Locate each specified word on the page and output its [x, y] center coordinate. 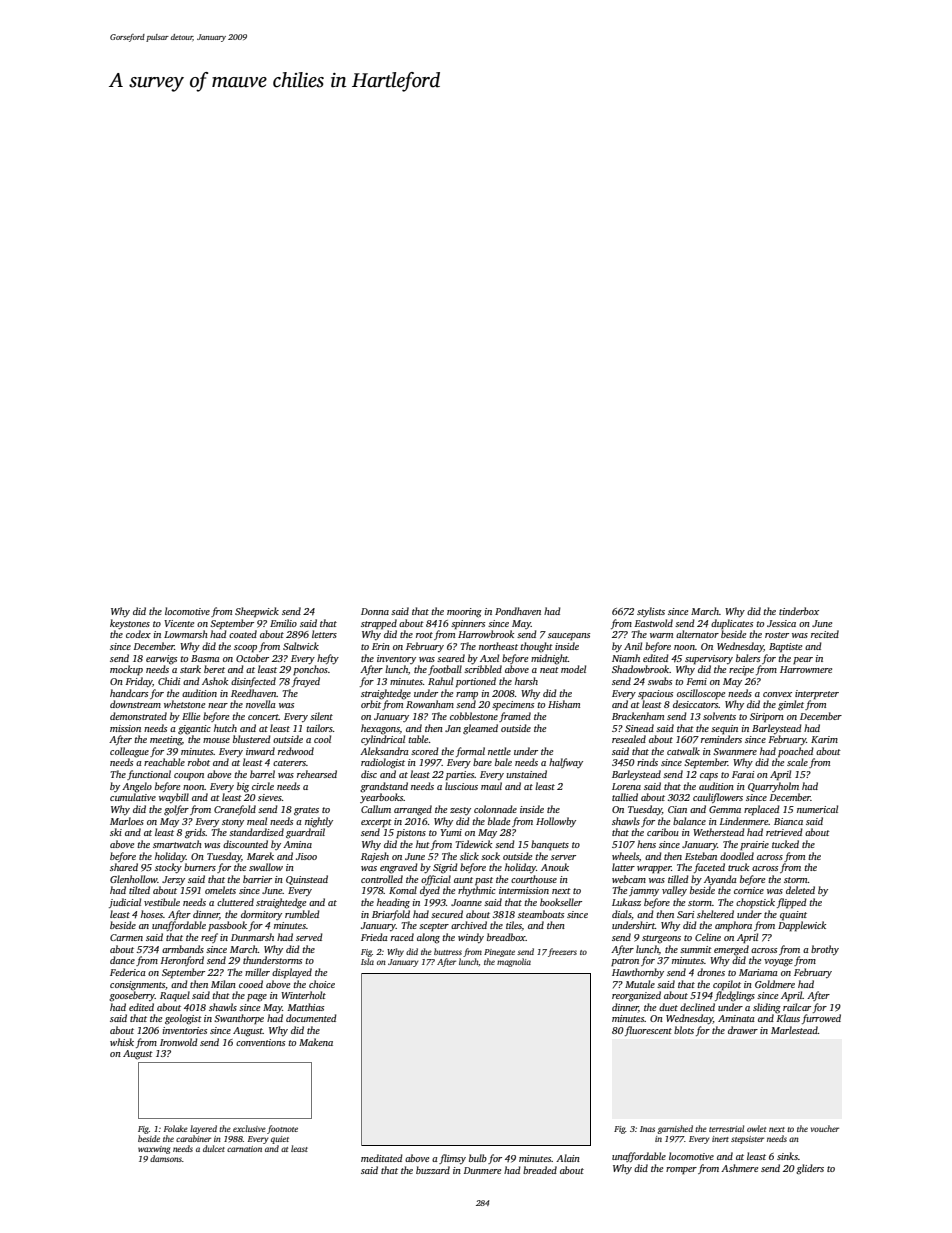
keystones [130, 624]
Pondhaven [518, 611]
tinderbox [799, 611]
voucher [825, 1128]
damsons [166, 1158]
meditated [382, 1158]
